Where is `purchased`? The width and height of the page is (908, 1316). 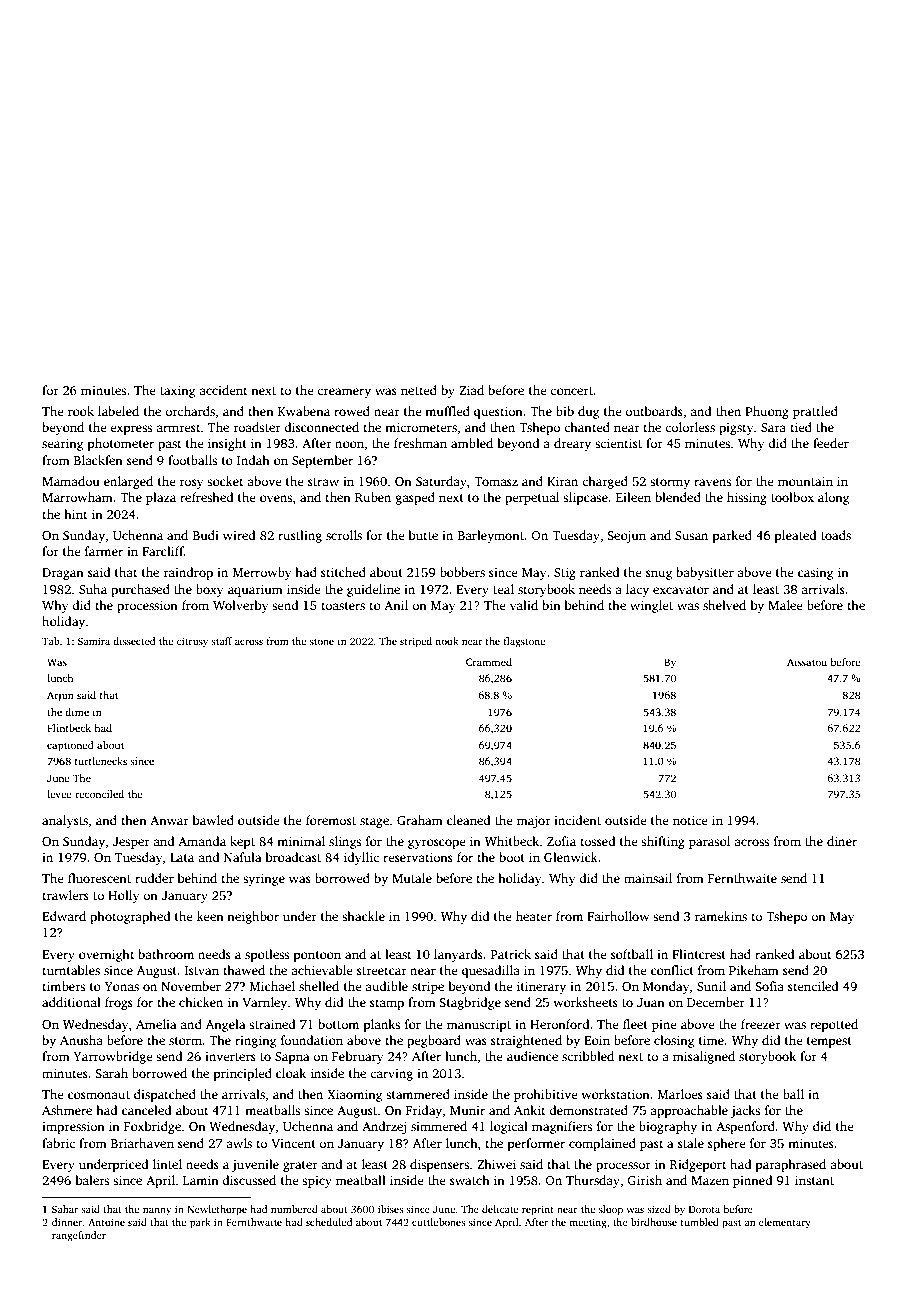 purchased is located at coordinates (140, 590).
